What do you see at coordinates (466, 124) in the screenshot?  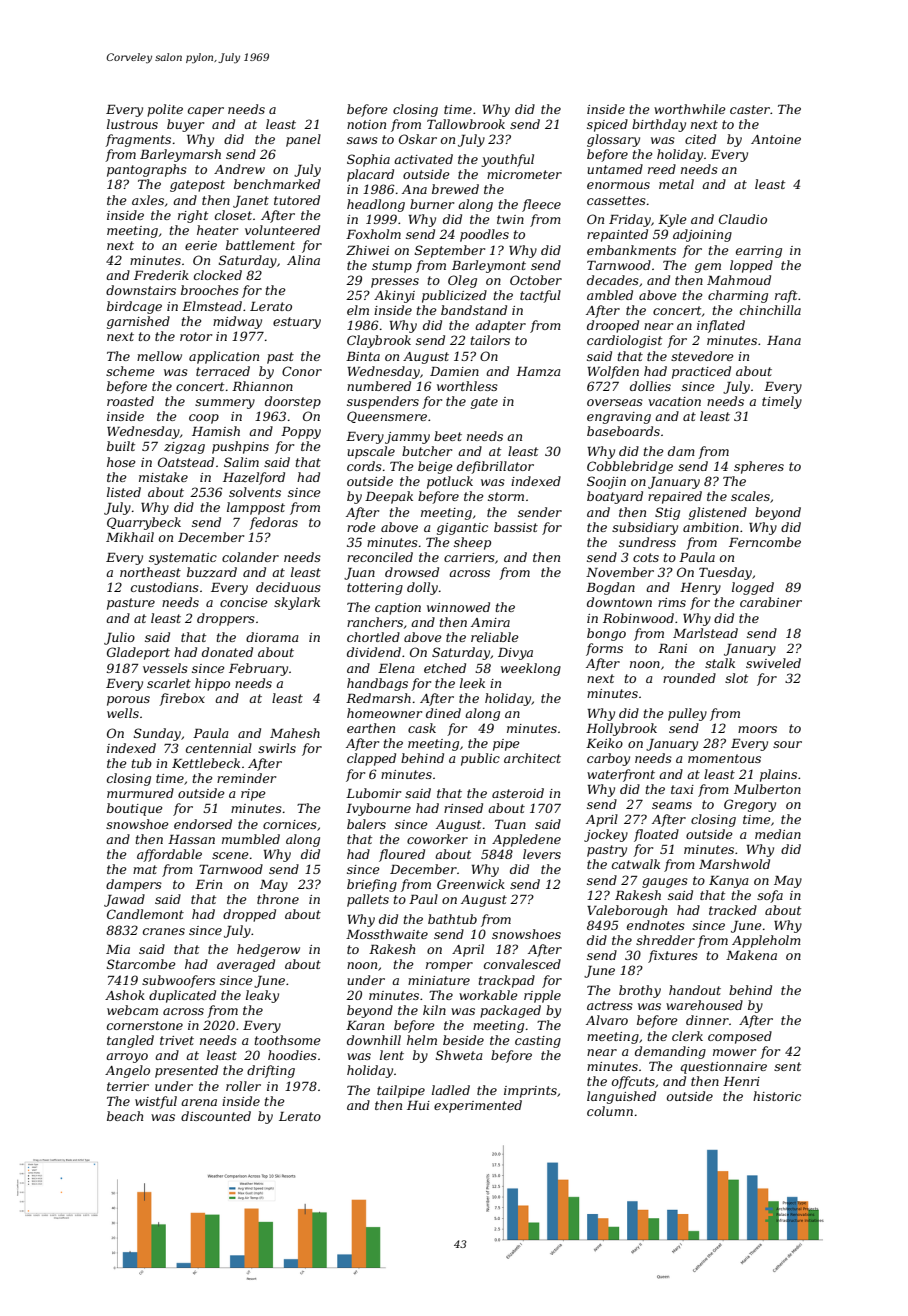 I see `Tallowbrook` at bounding box center [466, 124].
